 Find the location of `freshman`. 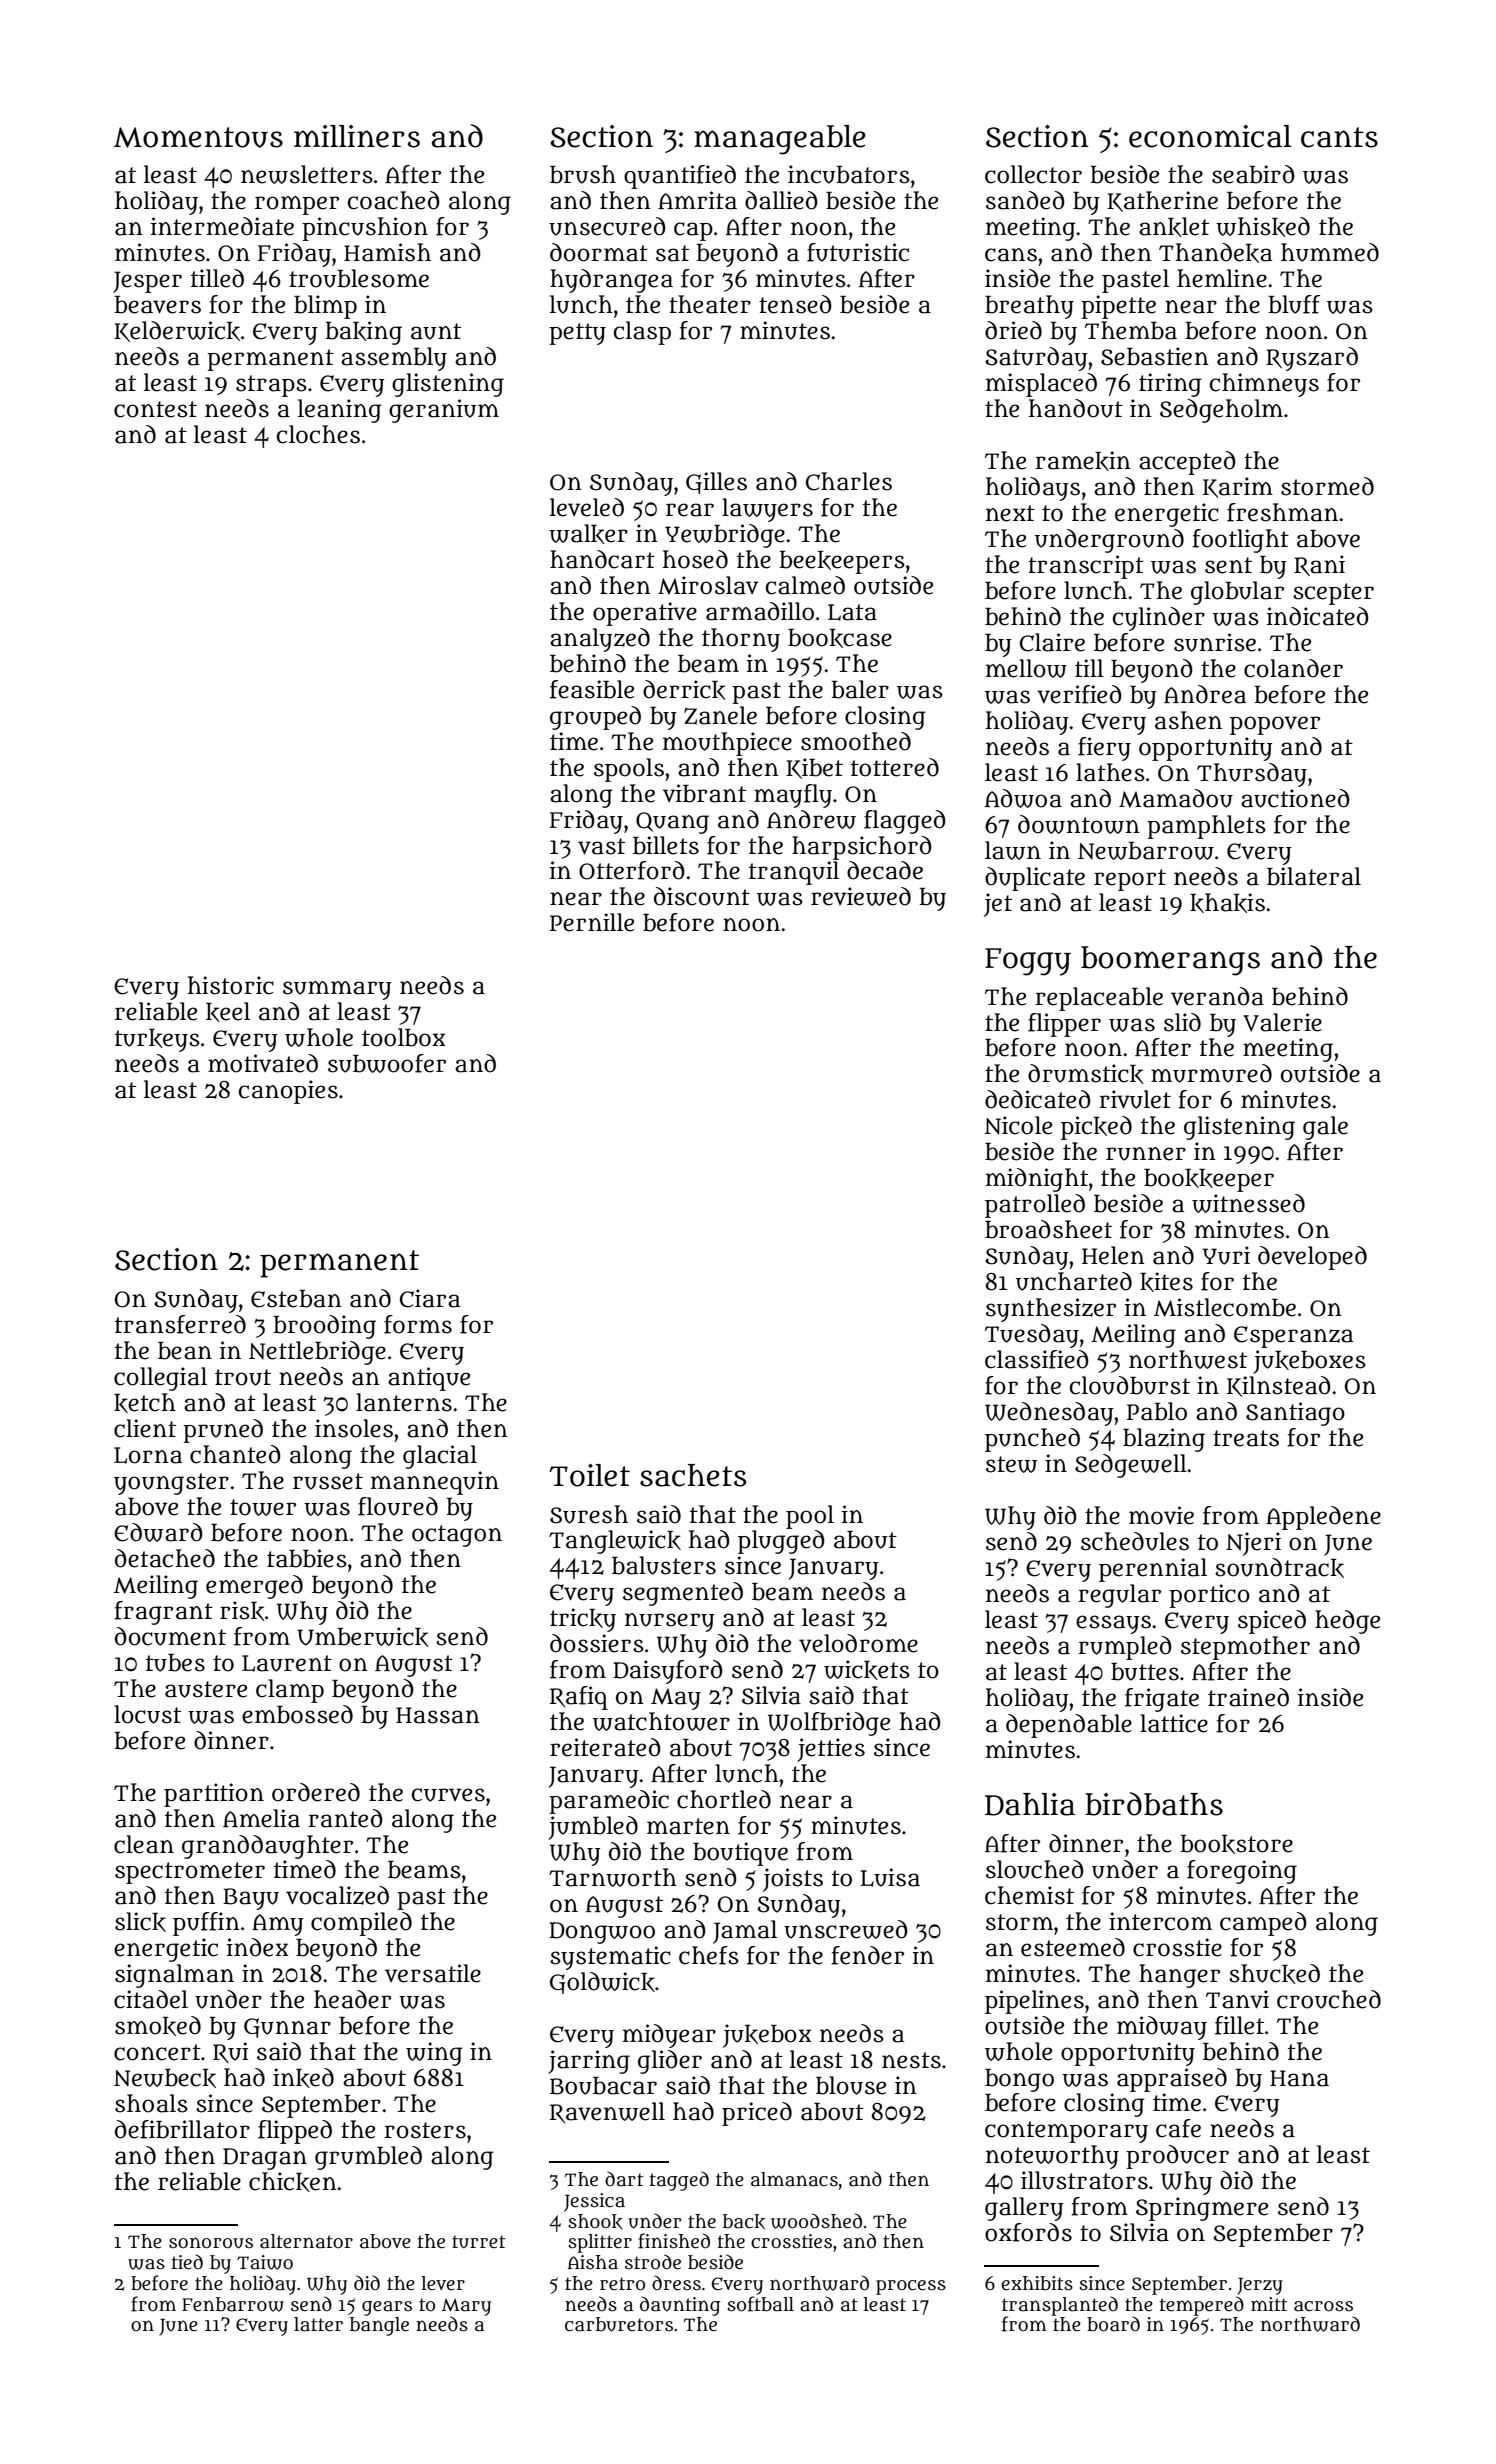

freshman is located at coordinates (1282, 512).
